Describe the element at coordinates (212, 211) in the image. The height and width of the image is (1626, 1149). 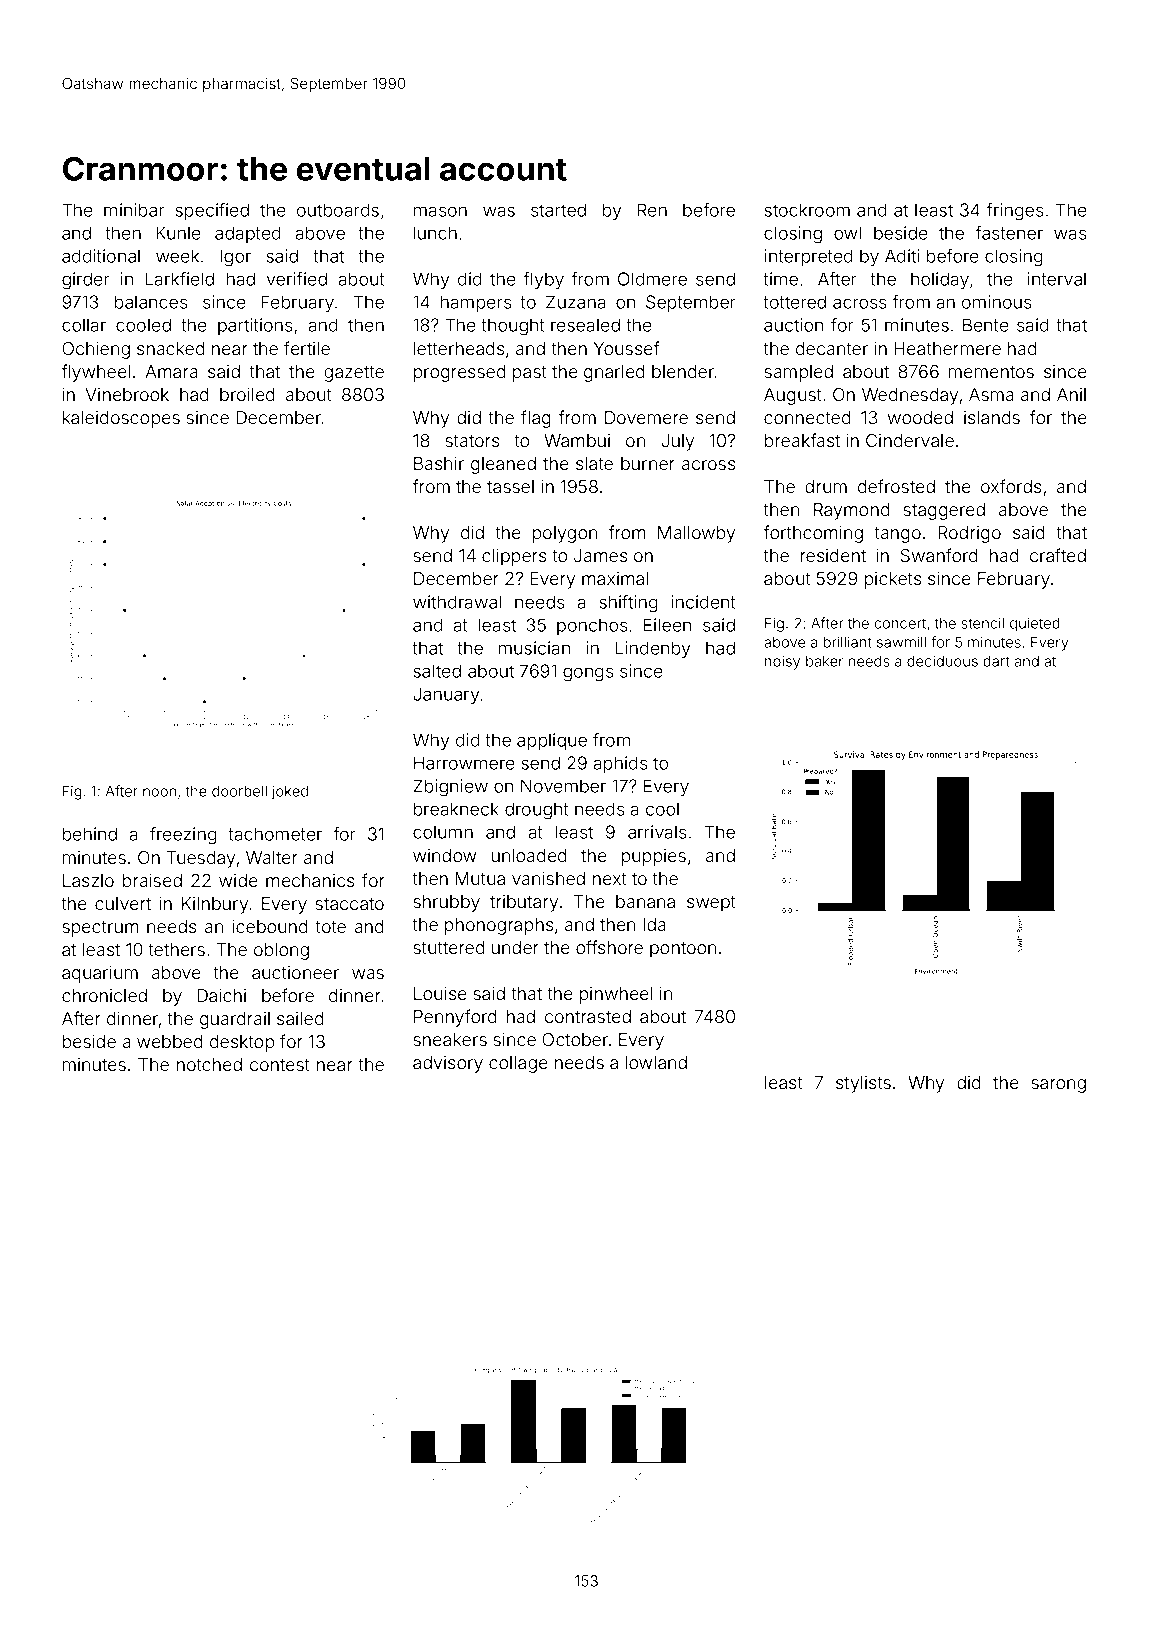
I see `specified` at that location.
